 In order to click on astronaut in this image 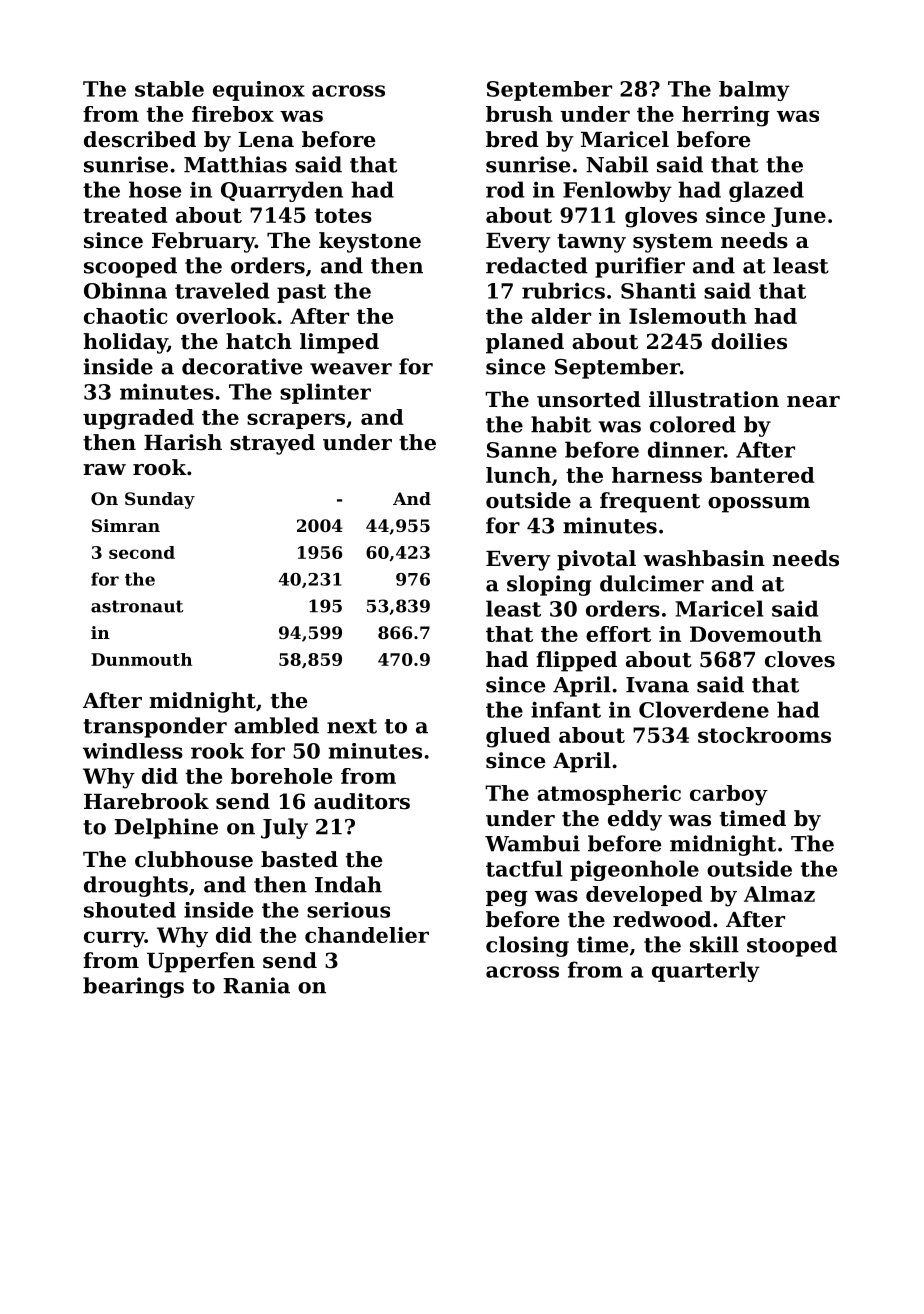, I will do `click(137, 606)`.
